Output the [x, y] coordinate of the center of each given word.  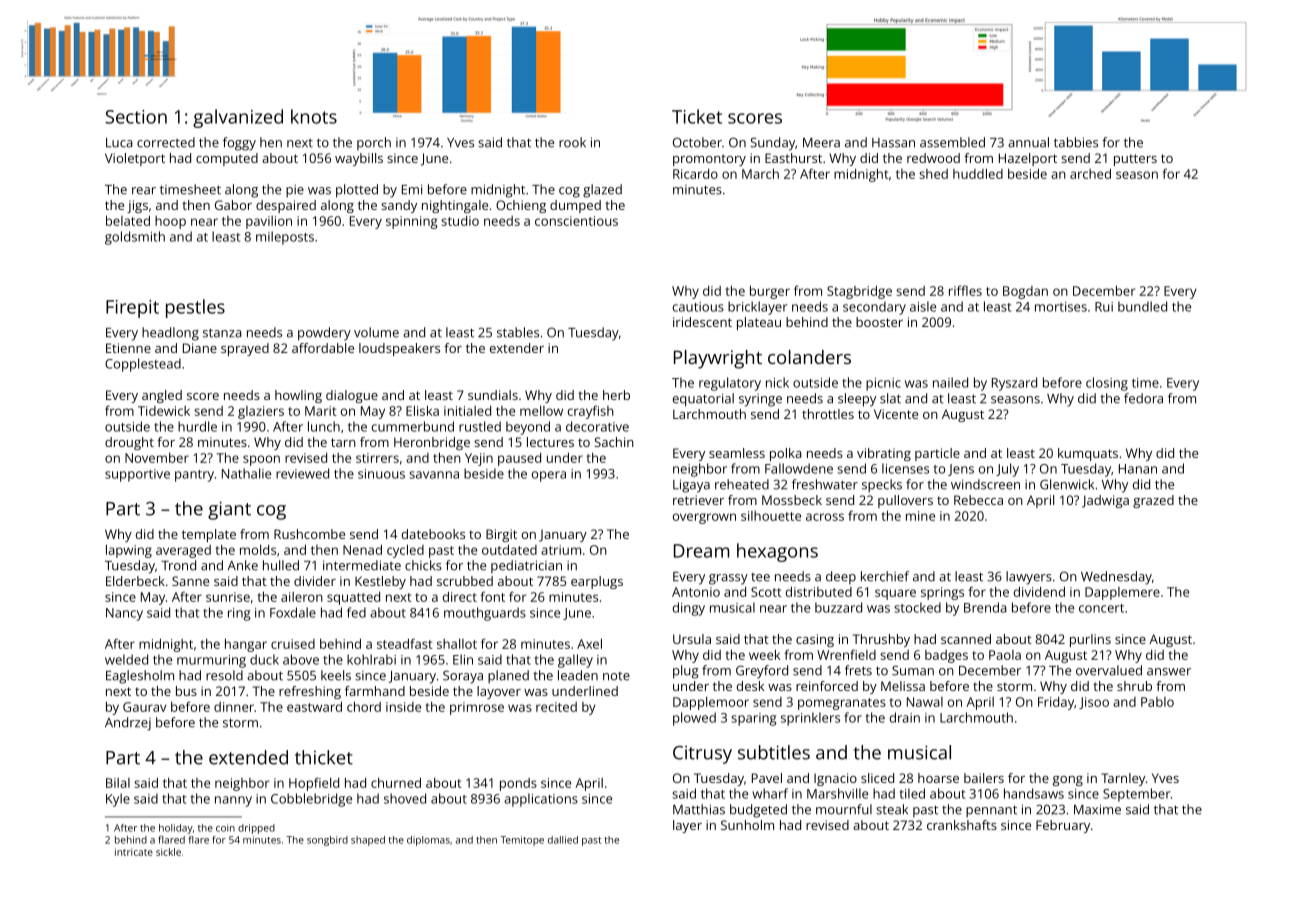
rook [572, 142]
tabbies [1076, 142]
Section [136, 117]
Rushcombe [309, 534]
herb [616, 395]
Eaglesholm [140, 677]
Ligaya [691, 486]
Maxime [1097, 809]
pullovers [905, 501]
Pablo [1157, 702]
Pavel [767, 778]
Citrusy [702, 755]
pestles [195, 308]
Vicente [896, 414]
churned [396, 783]
